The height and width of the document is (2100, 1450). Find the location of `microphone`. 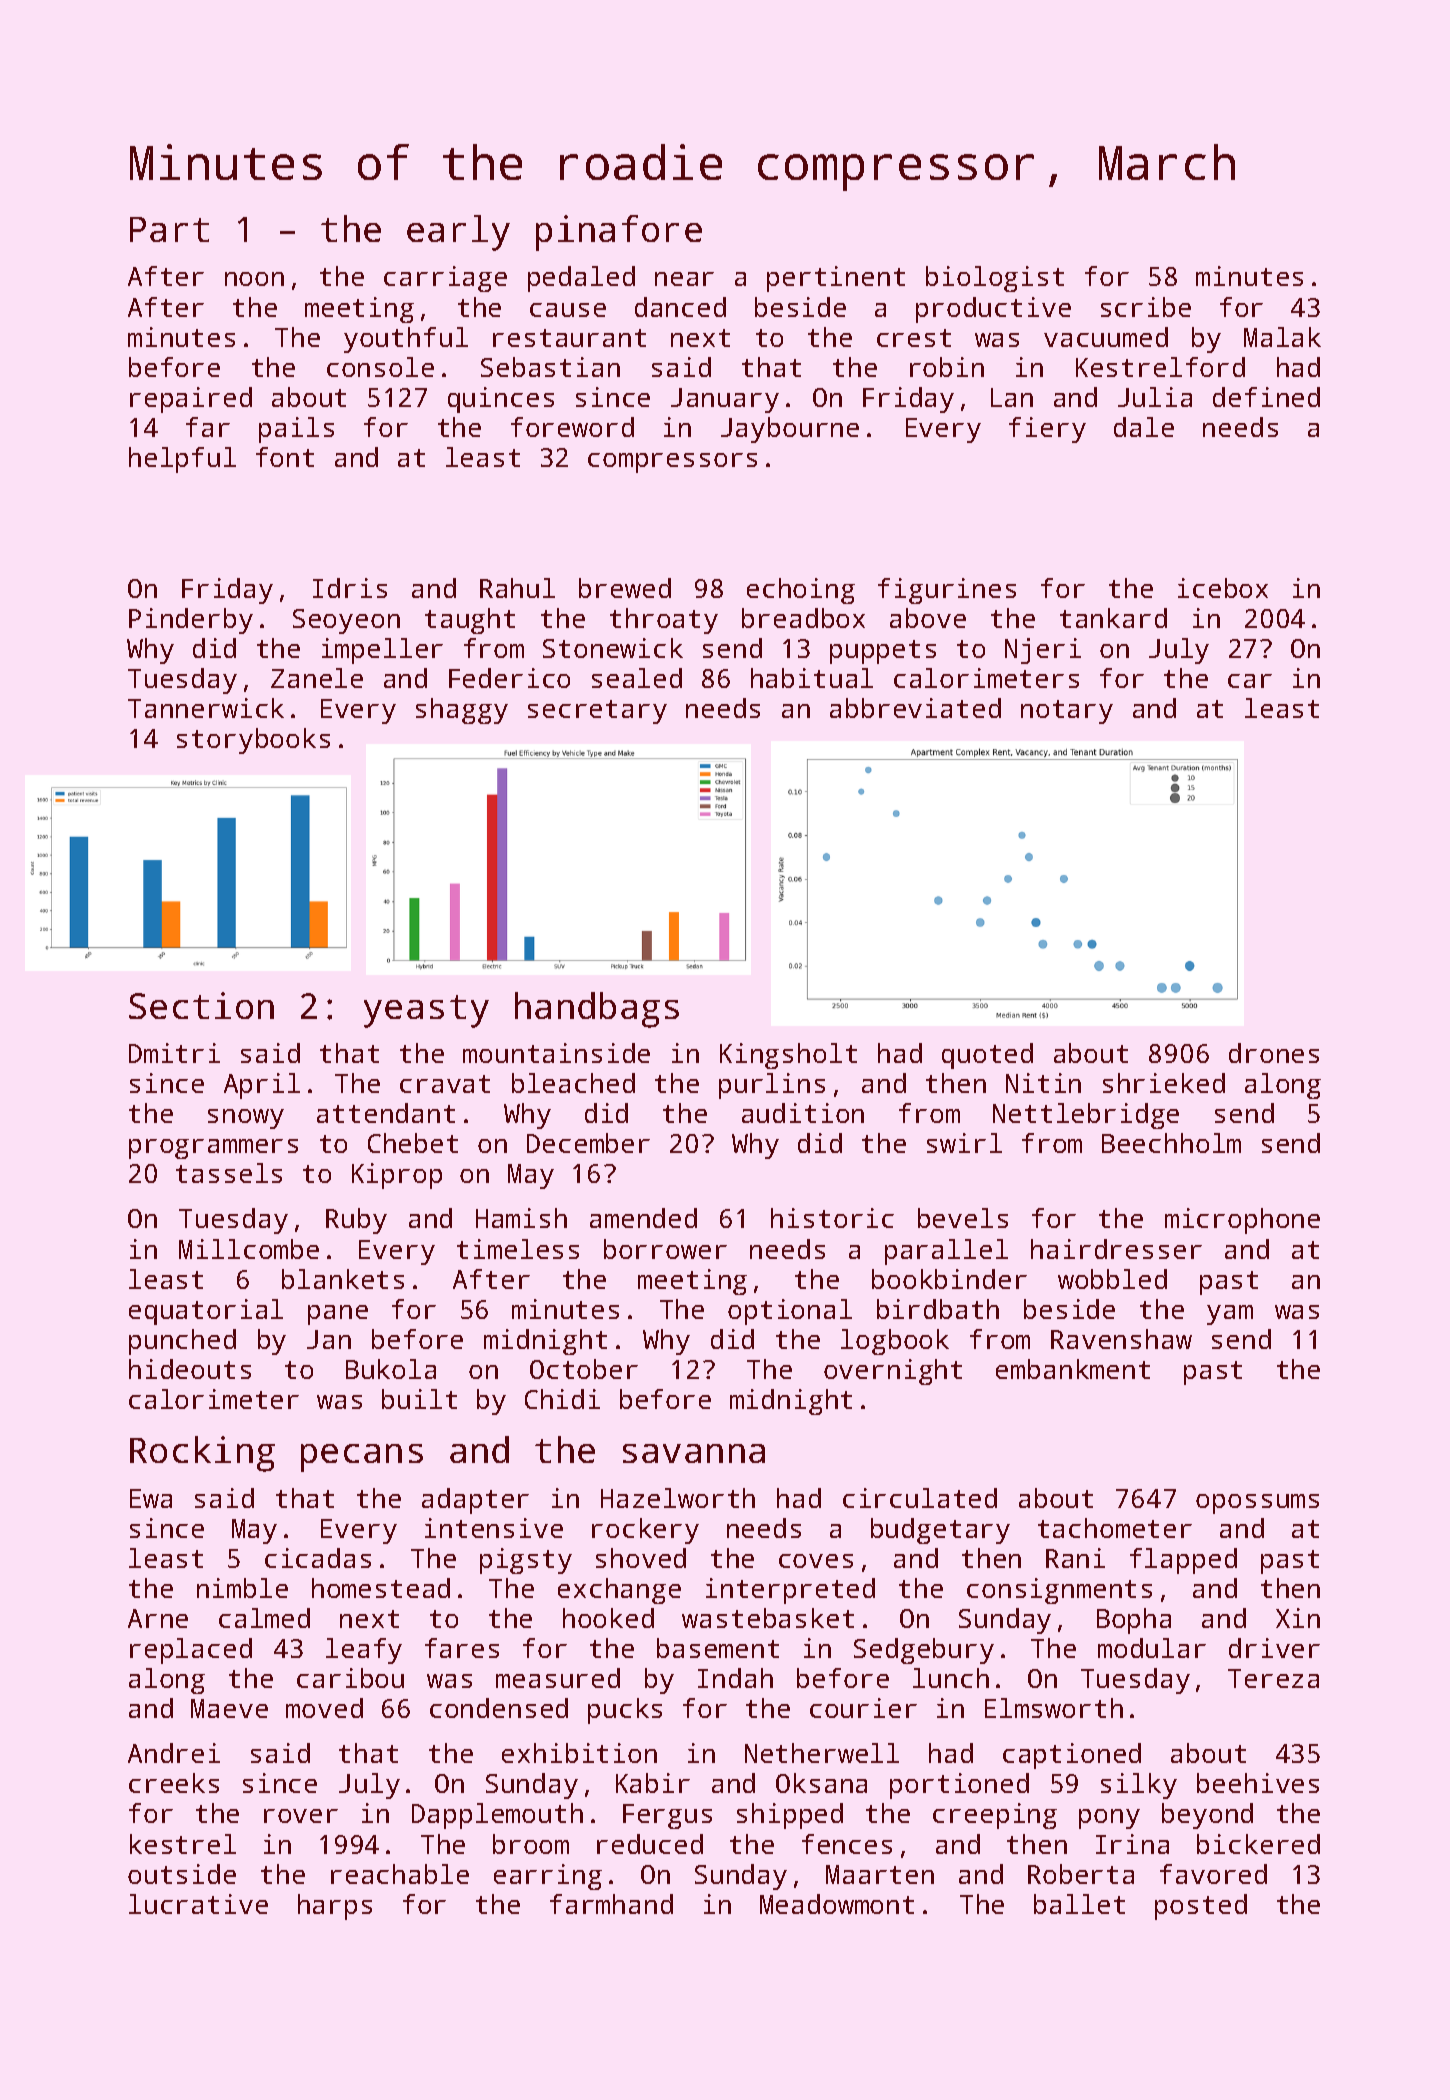

microphone is located at coordinates (1242, 1221).
